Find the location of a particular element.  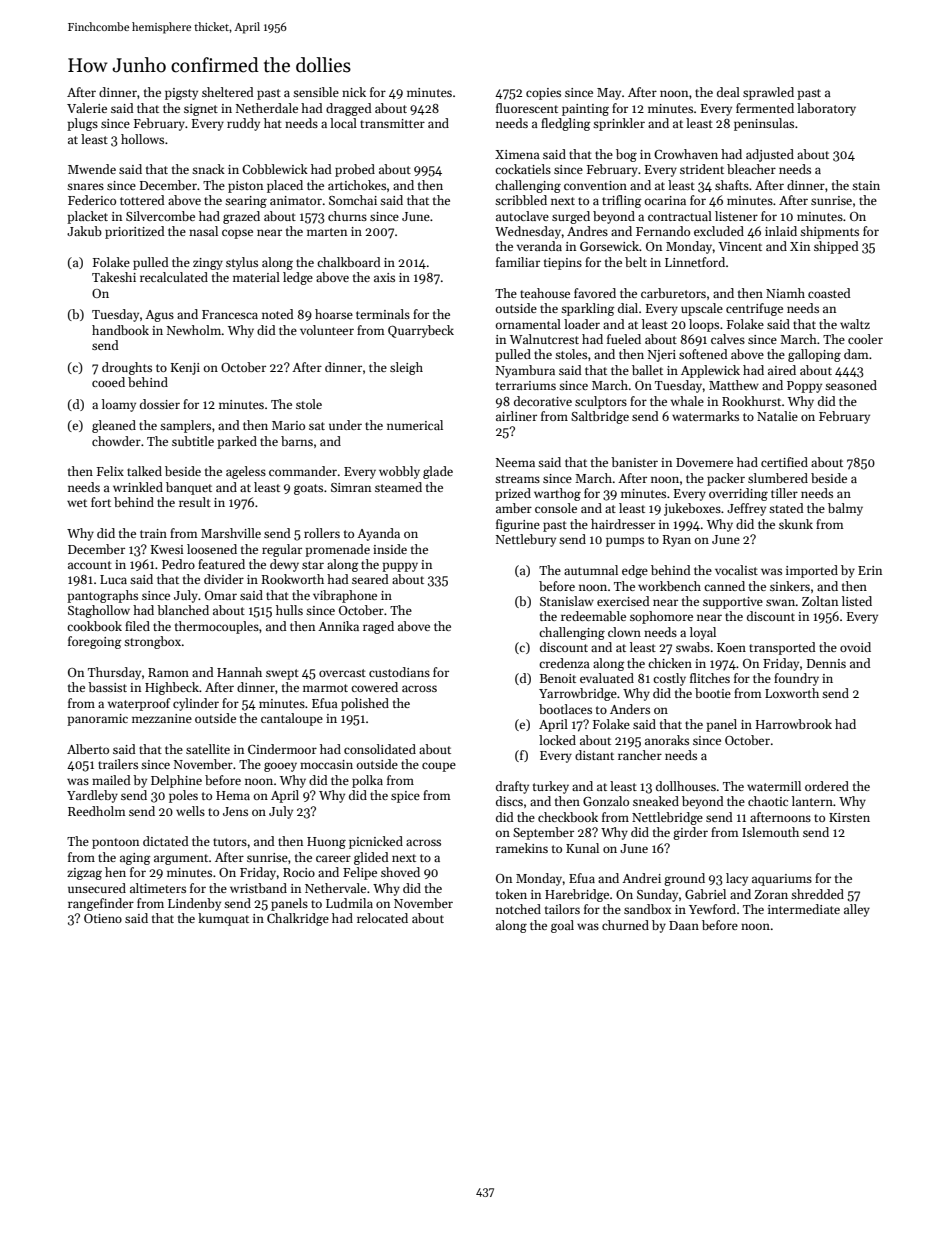

copies is located at coordinates (543, 94).
